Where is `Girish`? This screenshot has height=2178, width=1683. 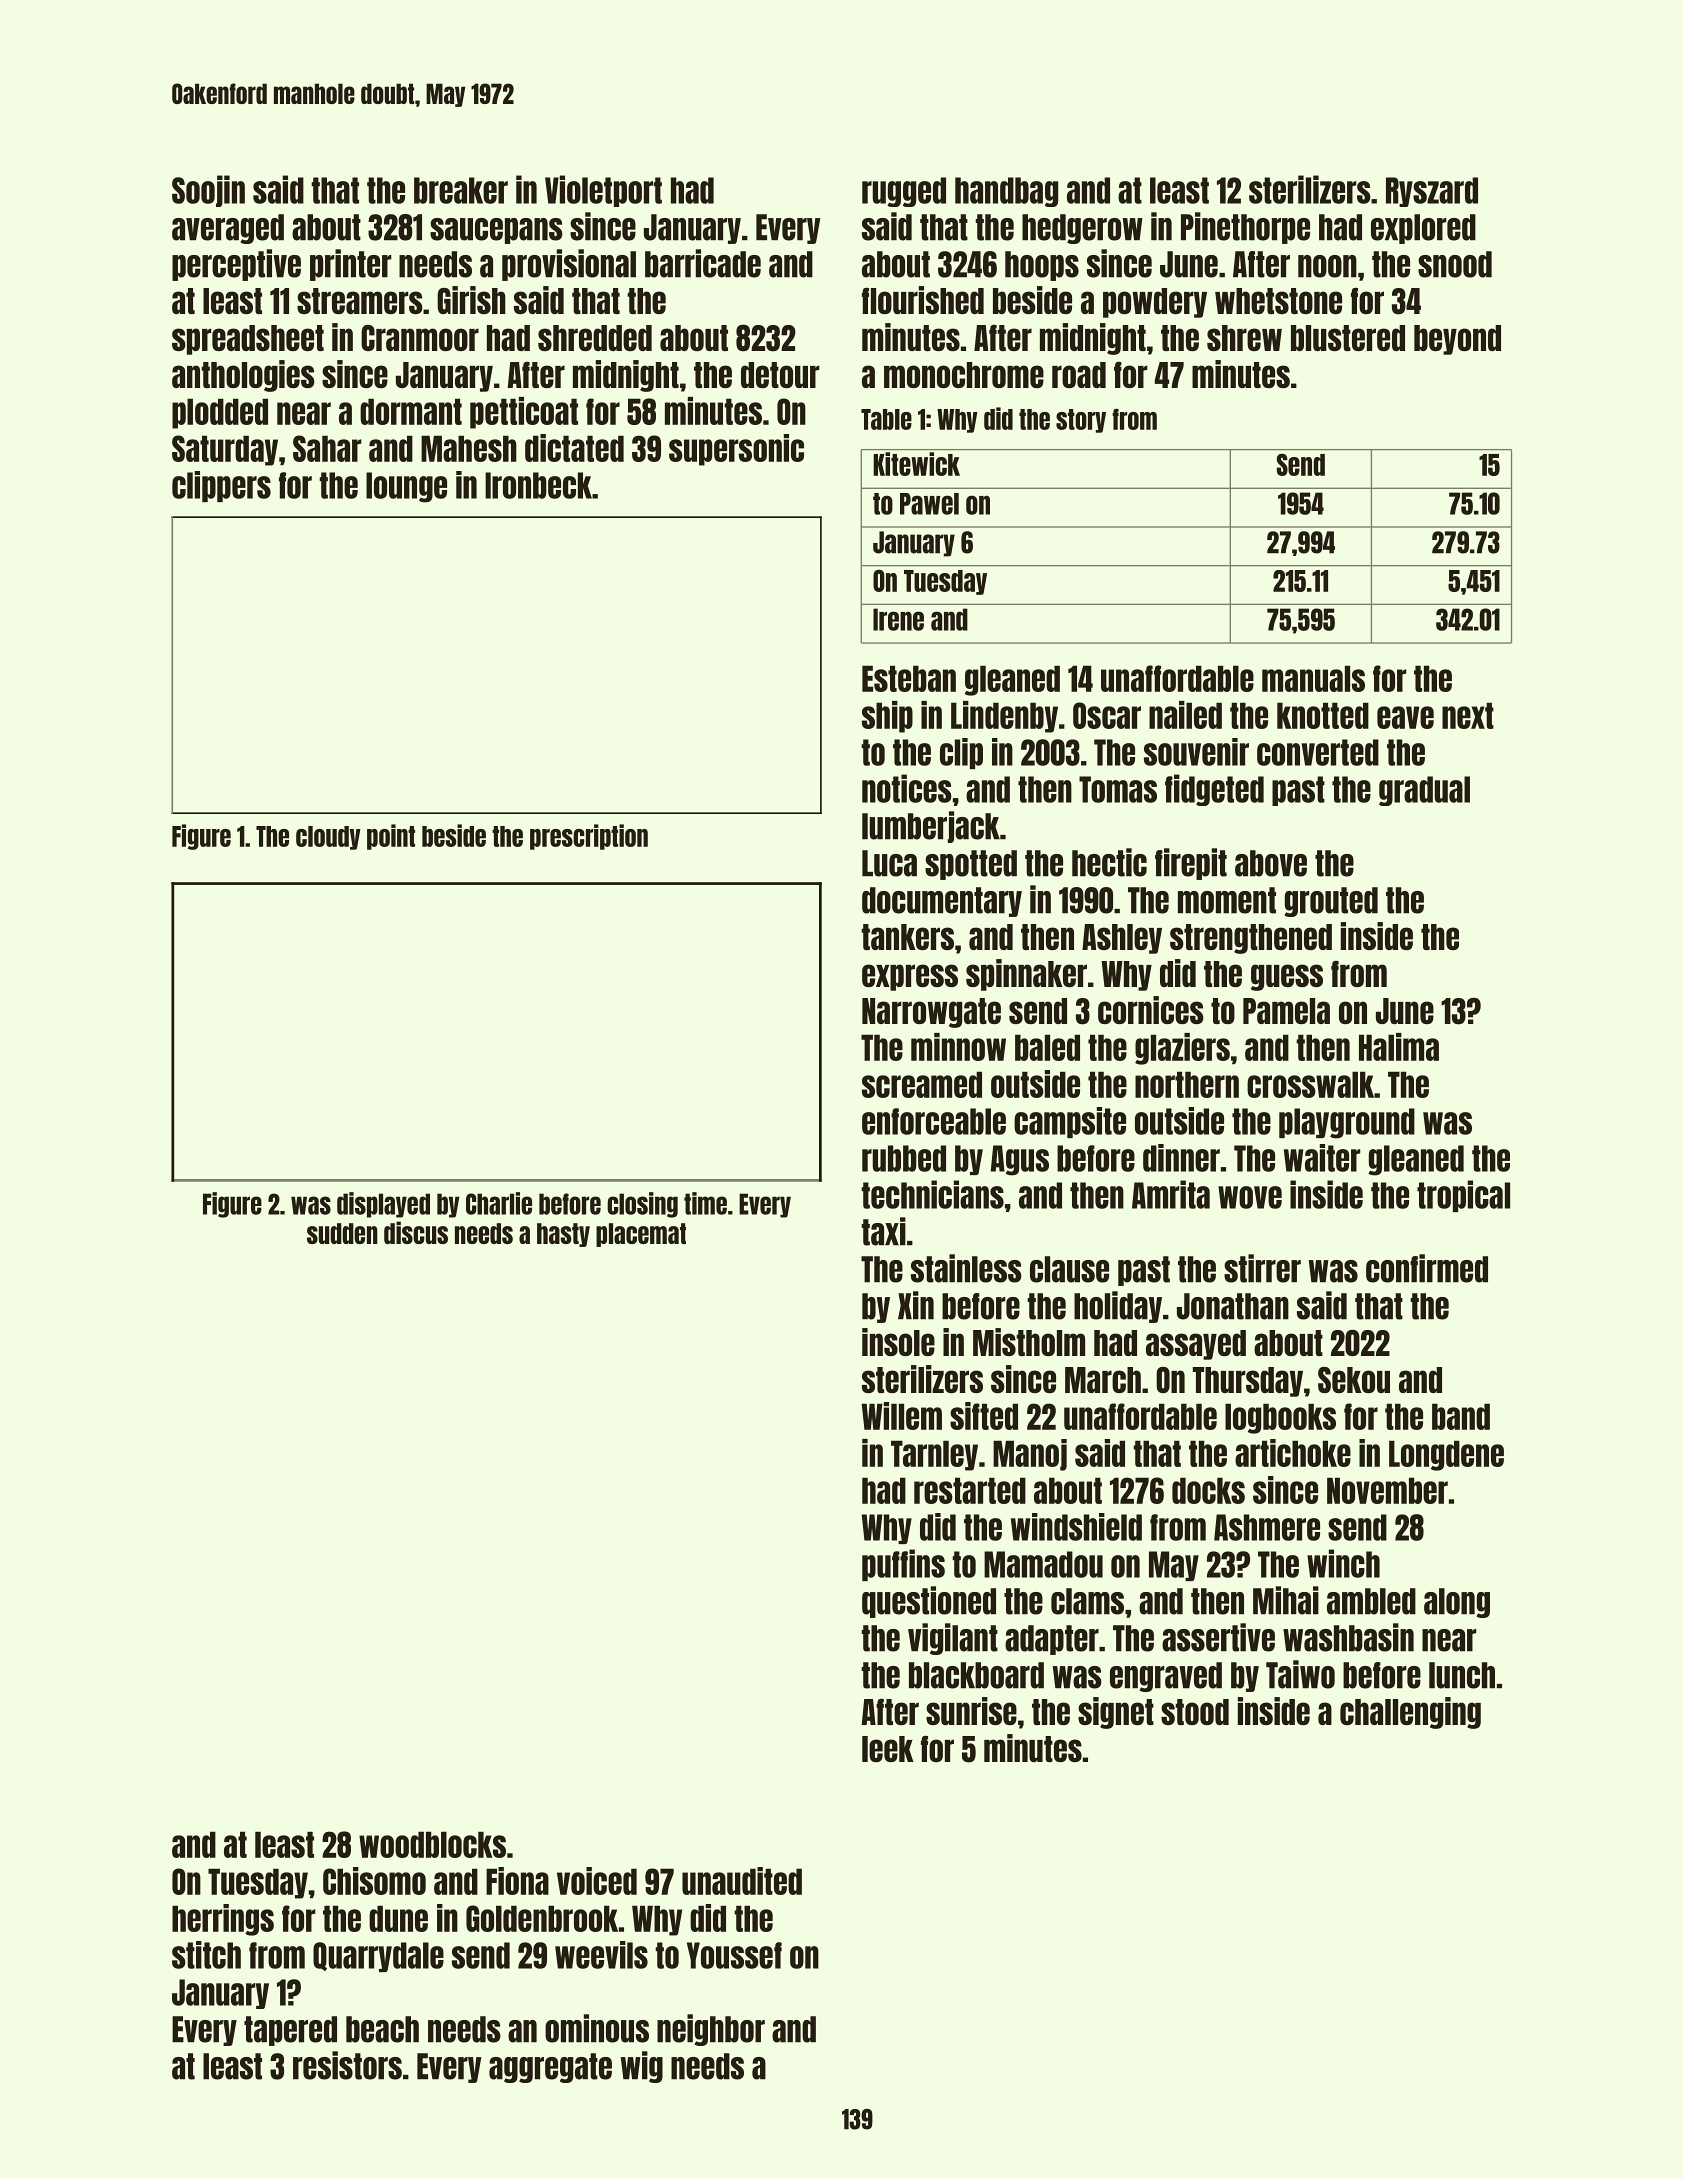
Girish is located at coordinates (471, 300).
